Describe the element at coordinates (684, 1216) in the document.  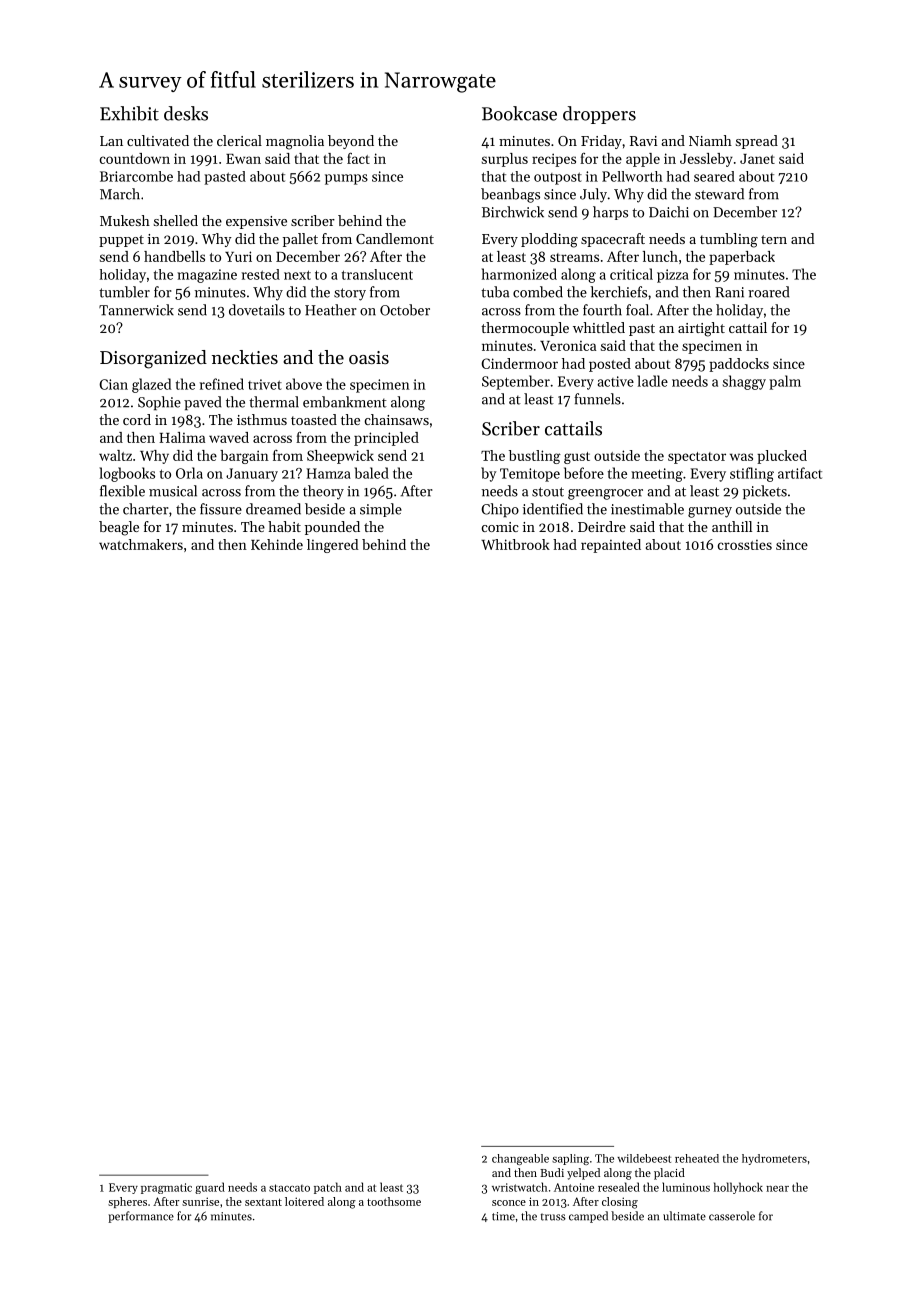
I see `ultimate` at that location.
